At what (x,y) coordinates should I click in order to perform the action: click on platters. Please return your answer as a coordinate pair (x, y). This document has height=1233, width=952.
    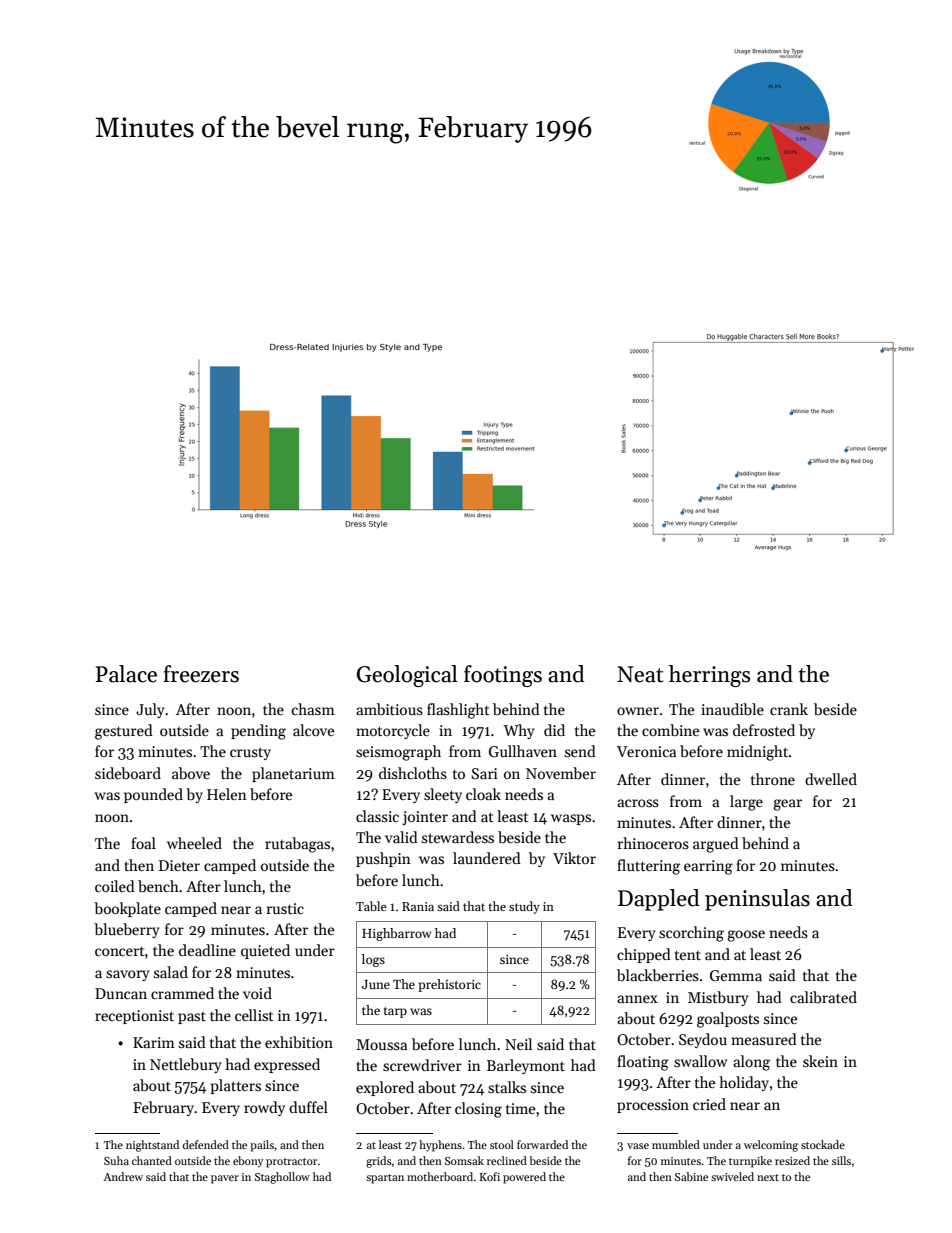
    Looking at the image, I should click on (235, 1086).
